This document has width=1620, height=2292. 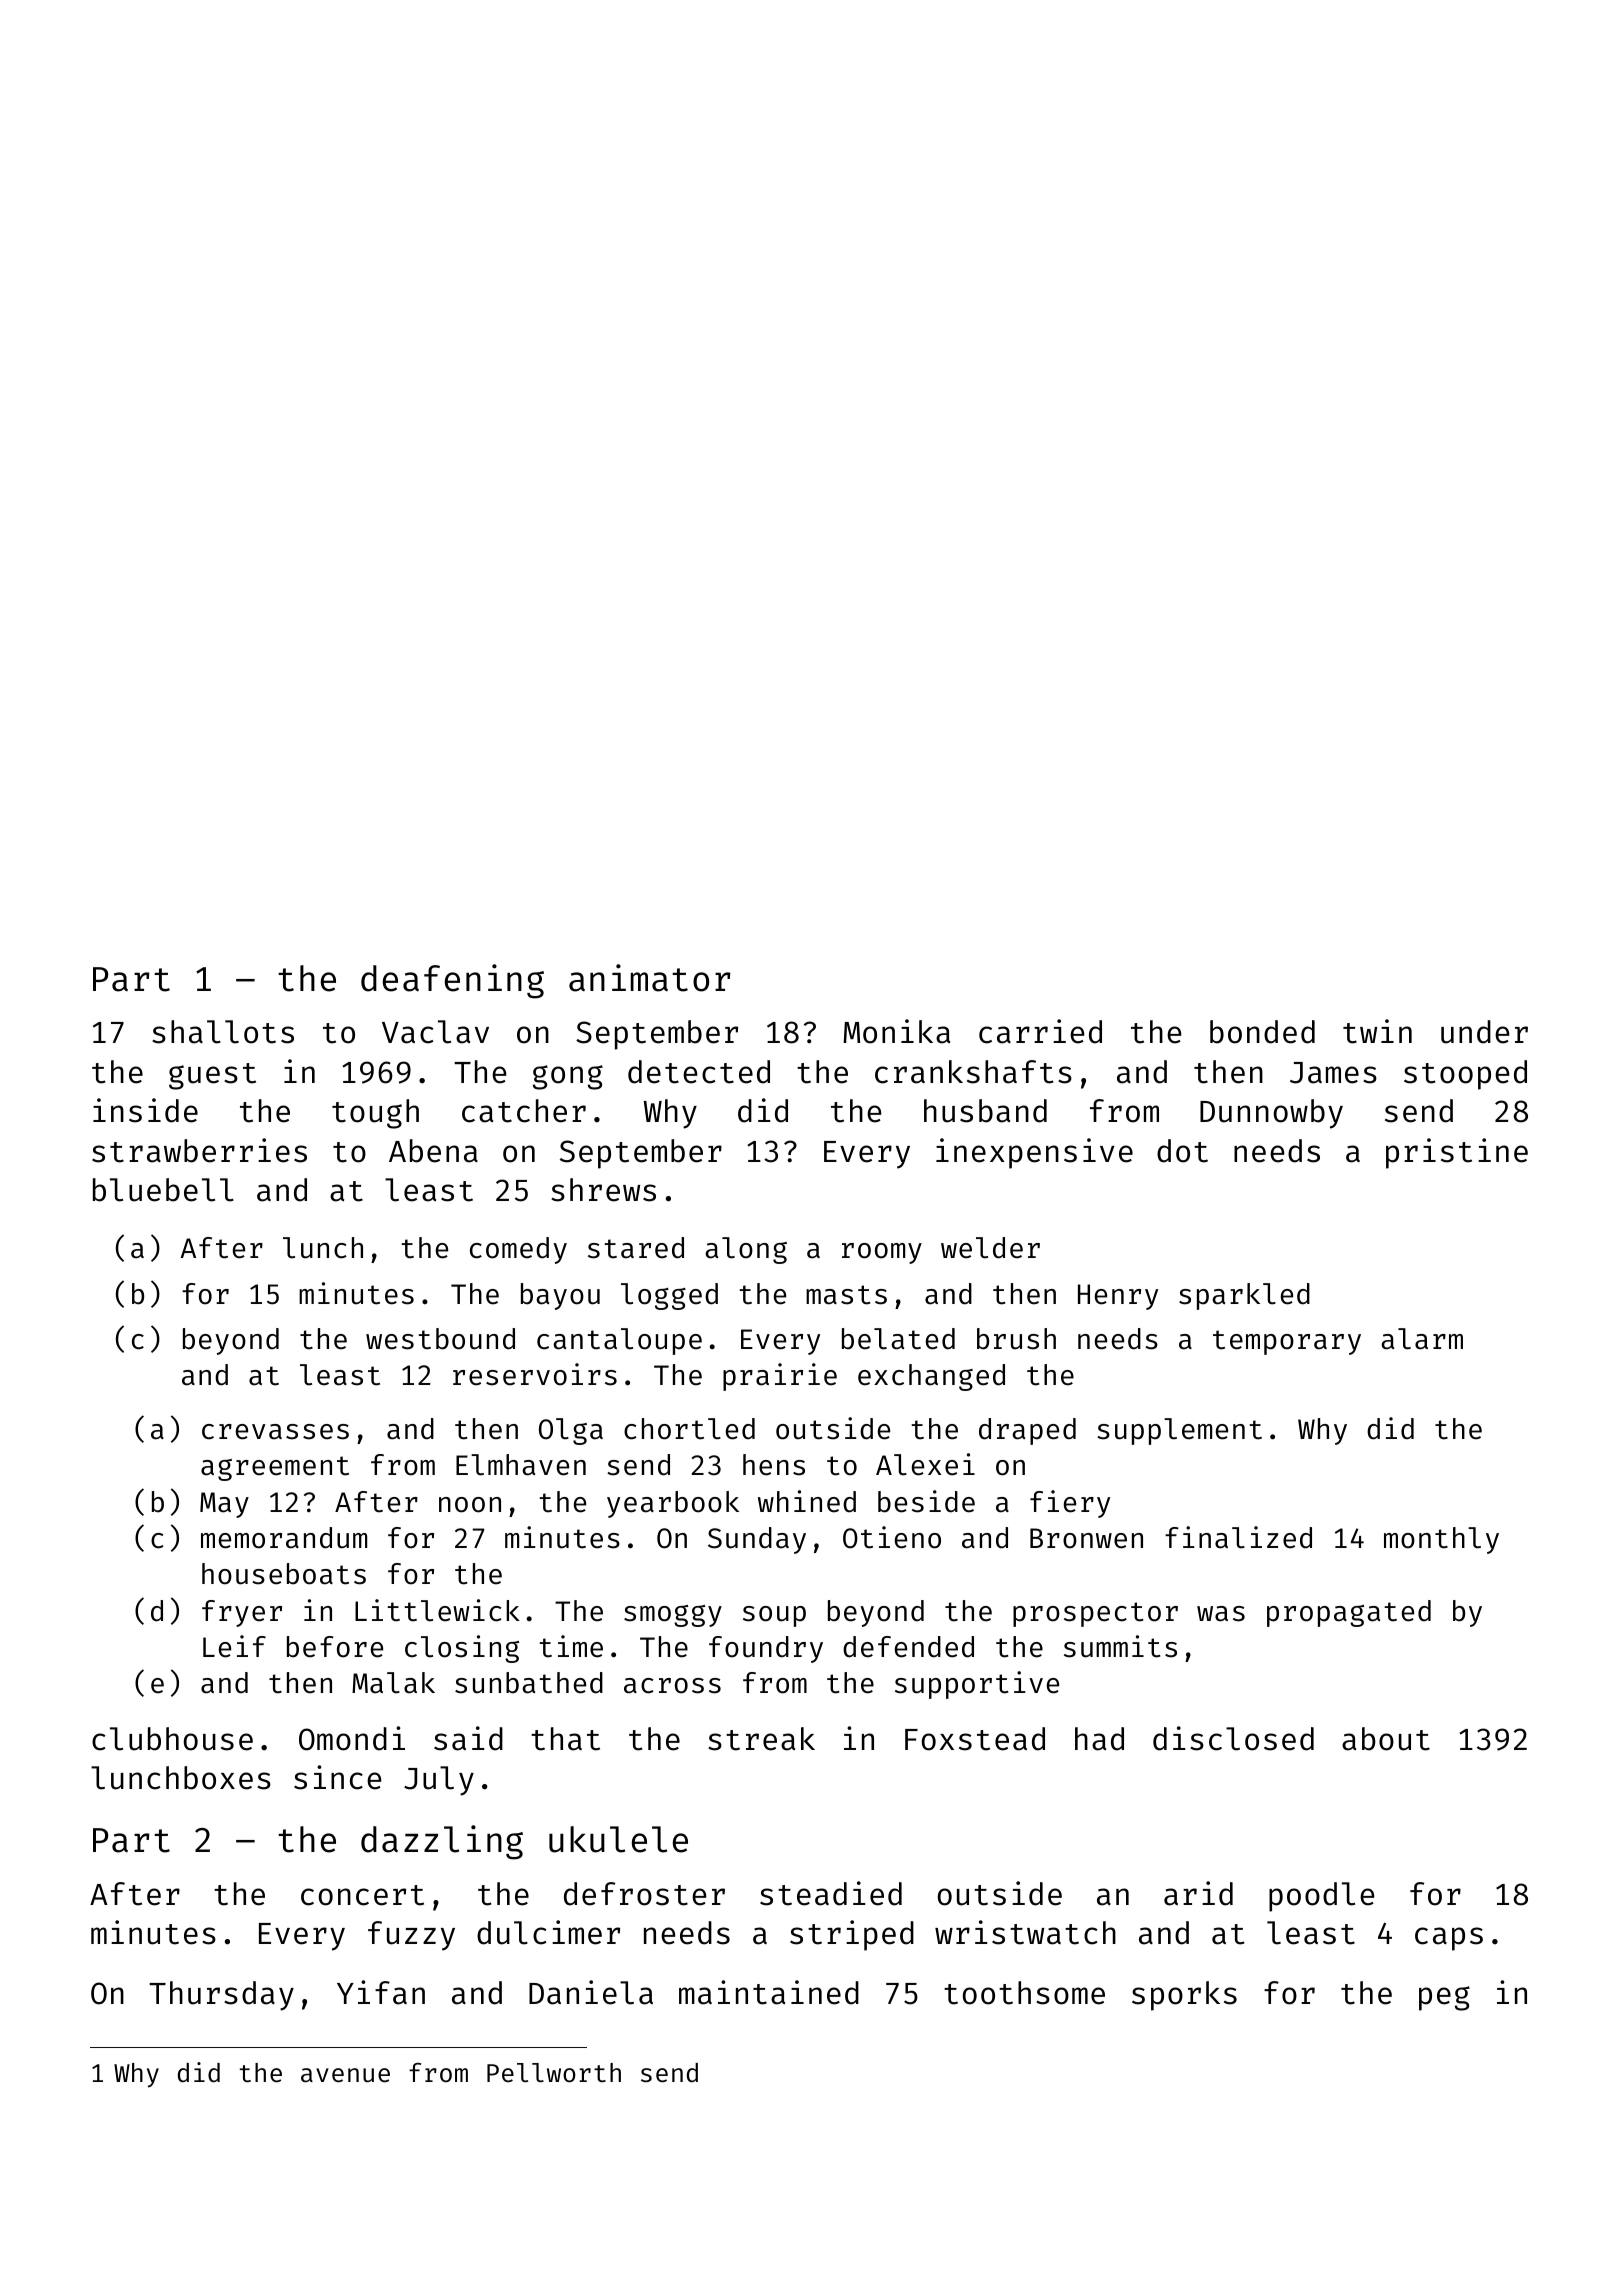 What do you see at coordinates (452, 981) in the document?
I see `deafening` at bounding box center [452, 981].
